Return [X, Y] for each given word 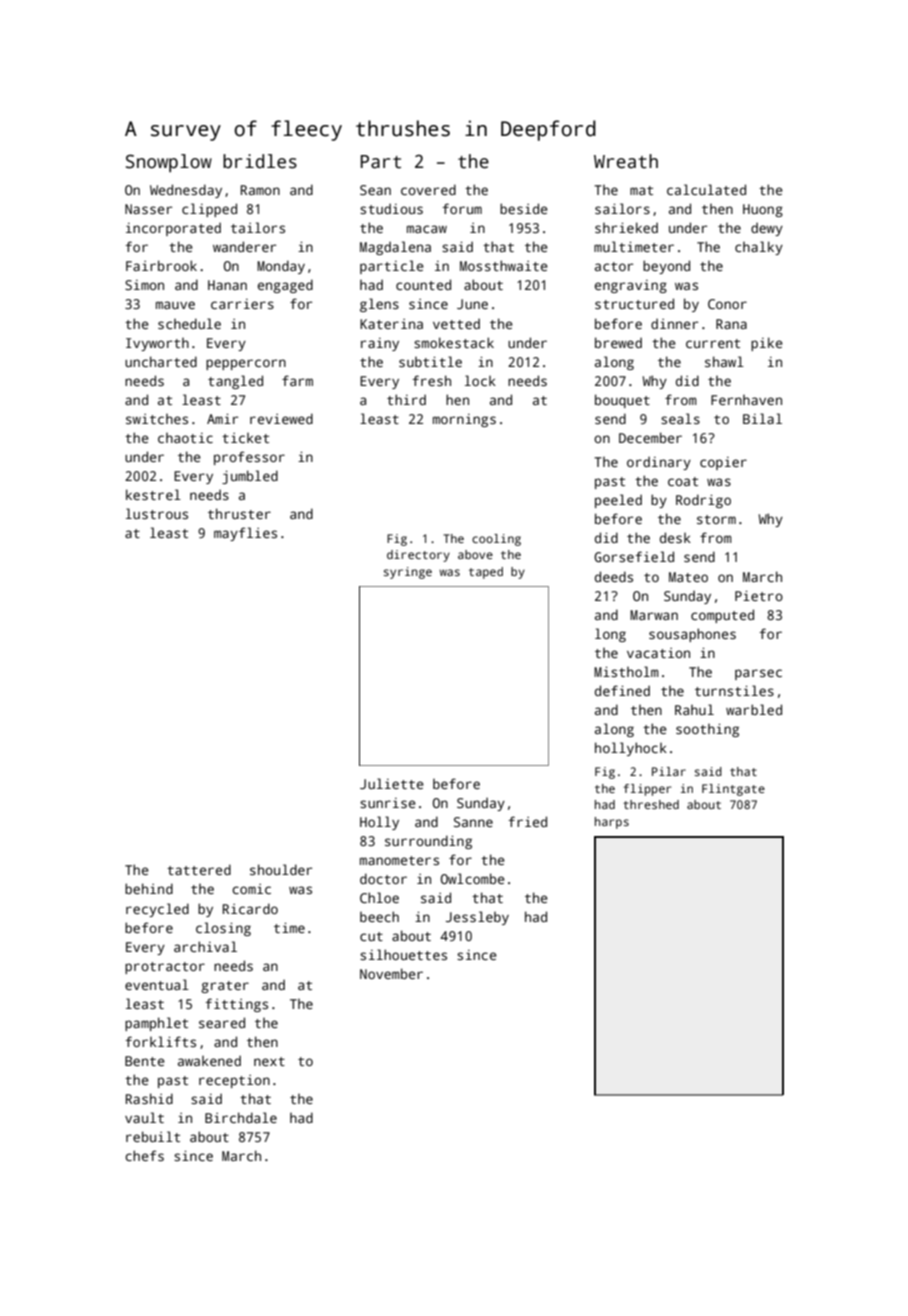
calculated [706, 189]
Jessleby [477, 918]
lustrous [157, 513]
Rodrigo [703, 501]
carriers [242, 304]
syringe [408, 573]
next [269, 1061]
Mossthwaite [504, 265]
